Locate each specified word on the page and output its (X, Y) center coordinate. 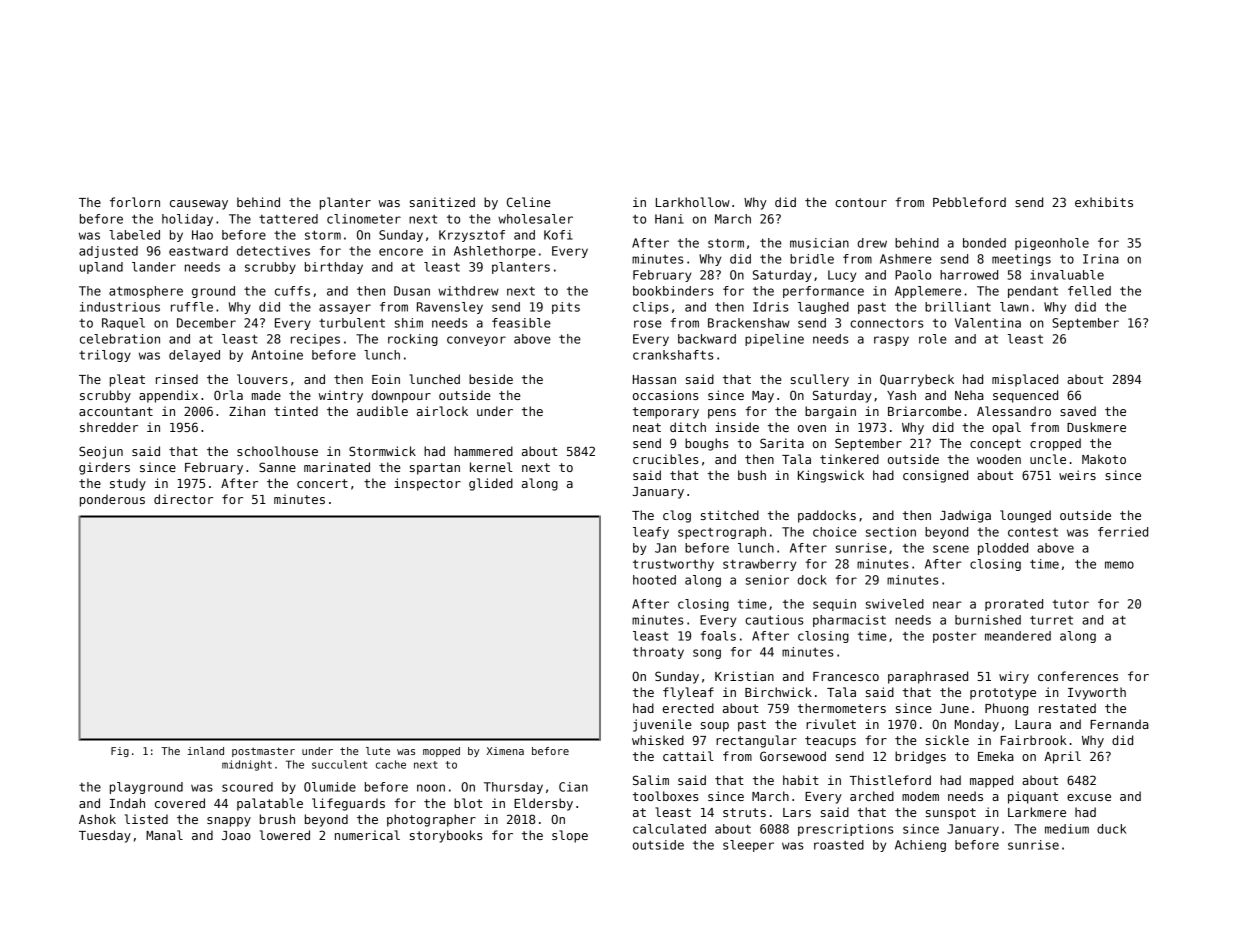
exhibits (1104, 202)
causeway (199, 205)
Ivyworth (1097, 693)
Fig (120, 752)
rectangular (756, 741)
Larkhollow (693, 202)
